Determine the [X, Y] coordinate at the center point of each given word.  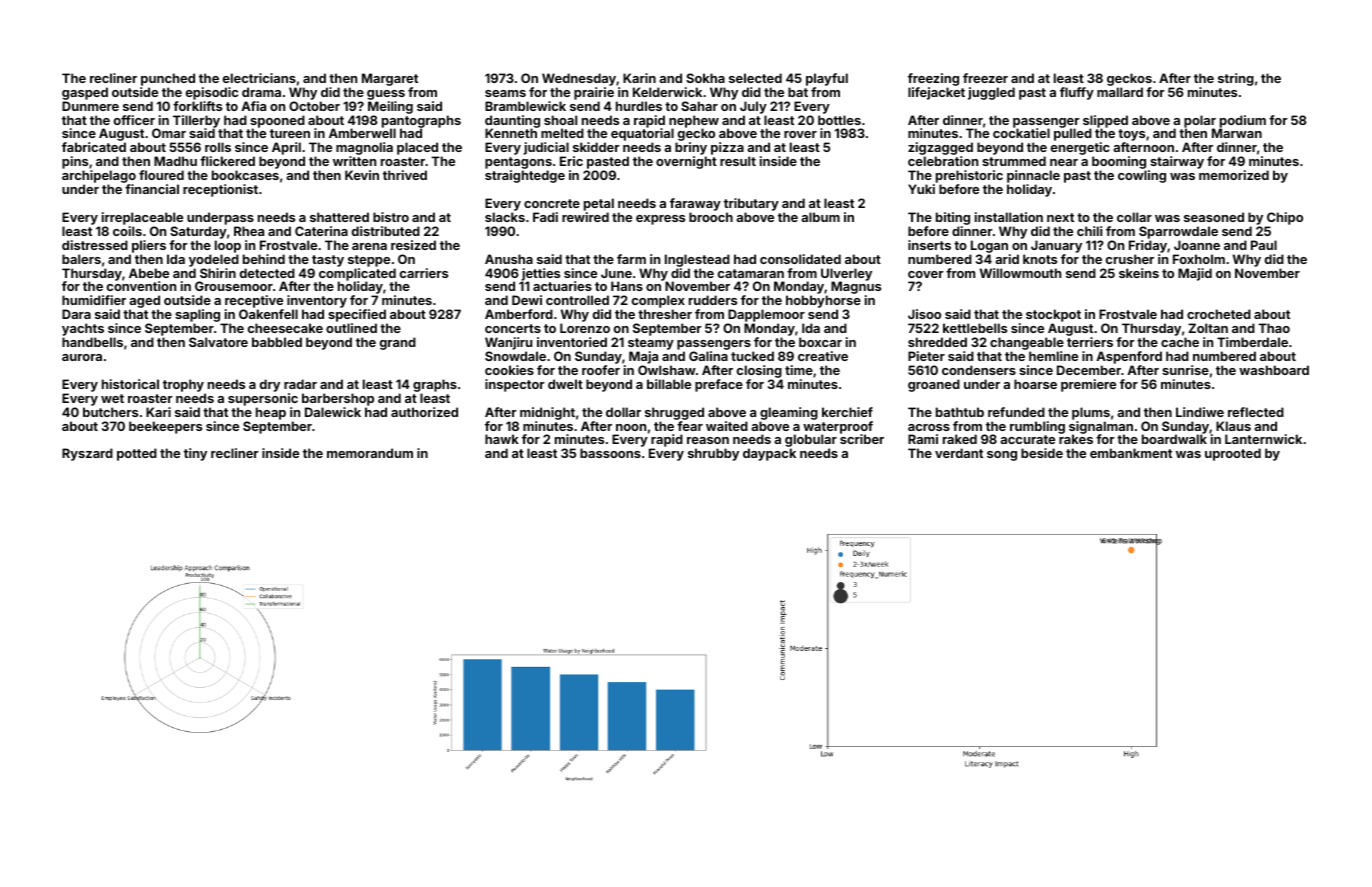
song [1002, 456]
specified [357, 315]
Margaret [390, 79]
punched [168, 79]
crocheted [1219, 314]
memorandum [370, 453]
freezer [985, 78]
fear [690, 426]
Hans [627, 286]
